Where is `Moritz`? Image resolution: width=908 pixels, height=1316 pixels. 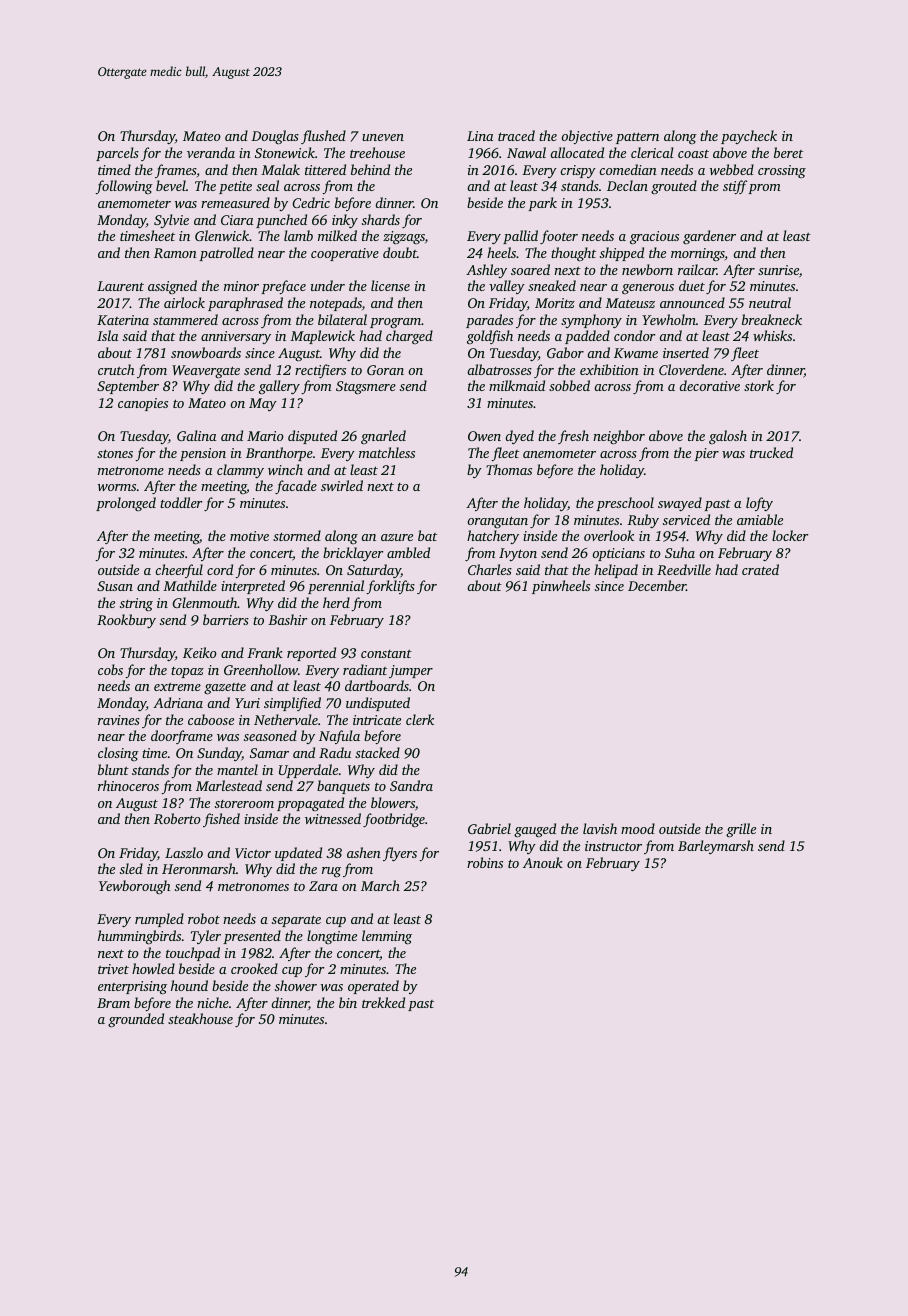
Moritz is located at coordinates (555, 303).
